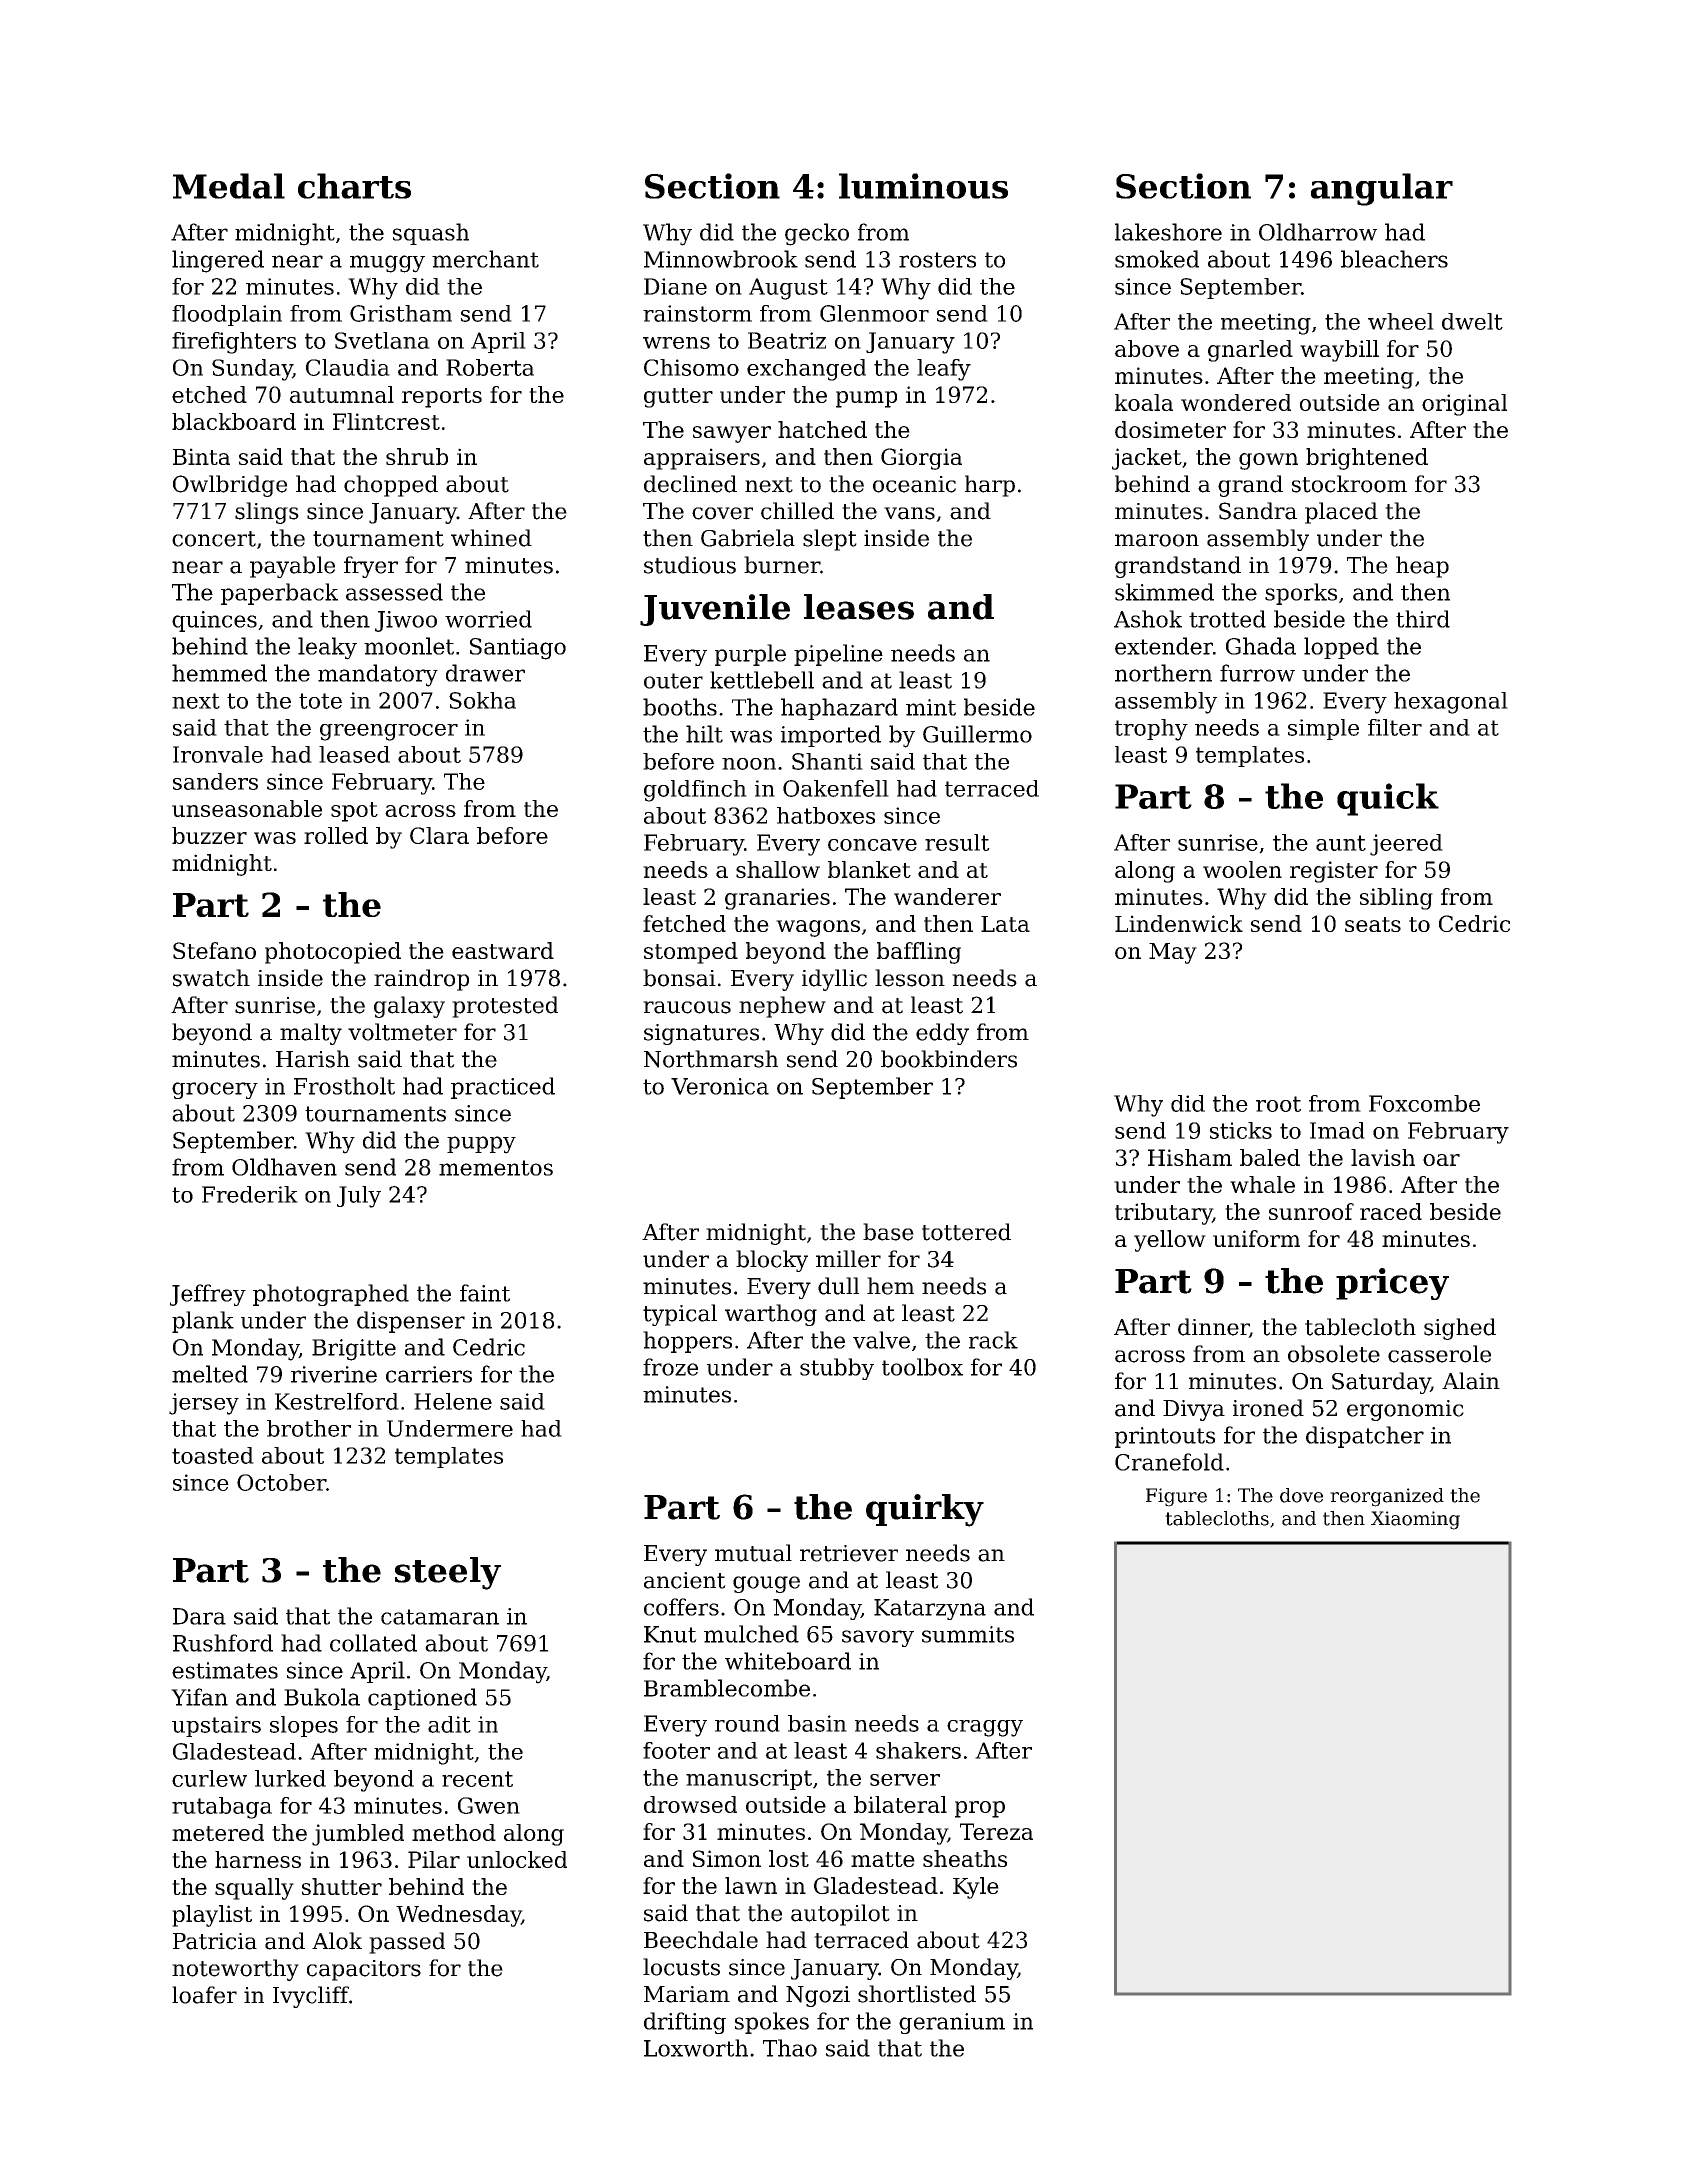  I want to click on Frederik, so click(250, 1194).
